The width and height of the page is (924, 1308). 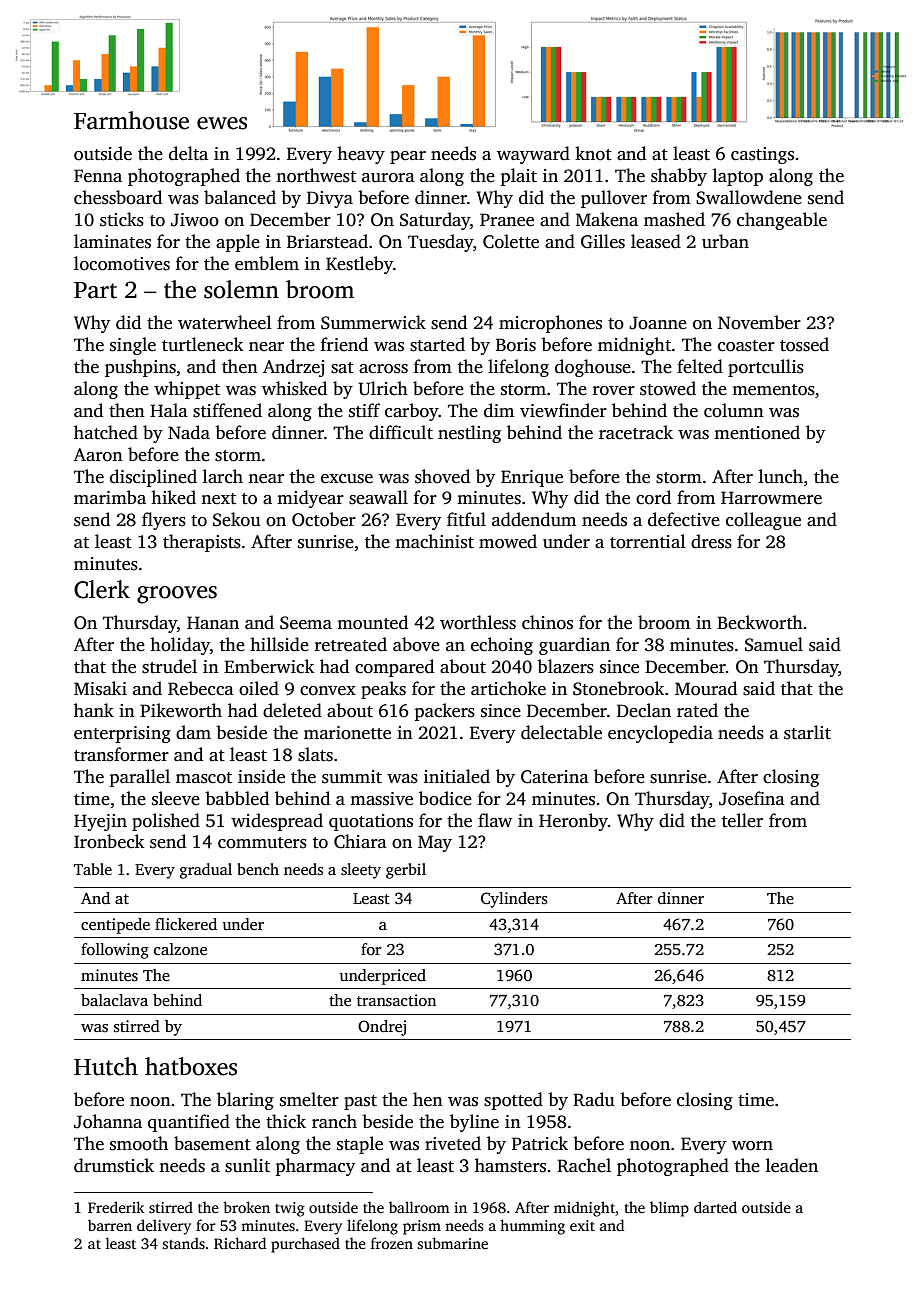 What do you see at coordinates (742, 820) in the page?
I see `teller` at bounding box center [742, 820].
